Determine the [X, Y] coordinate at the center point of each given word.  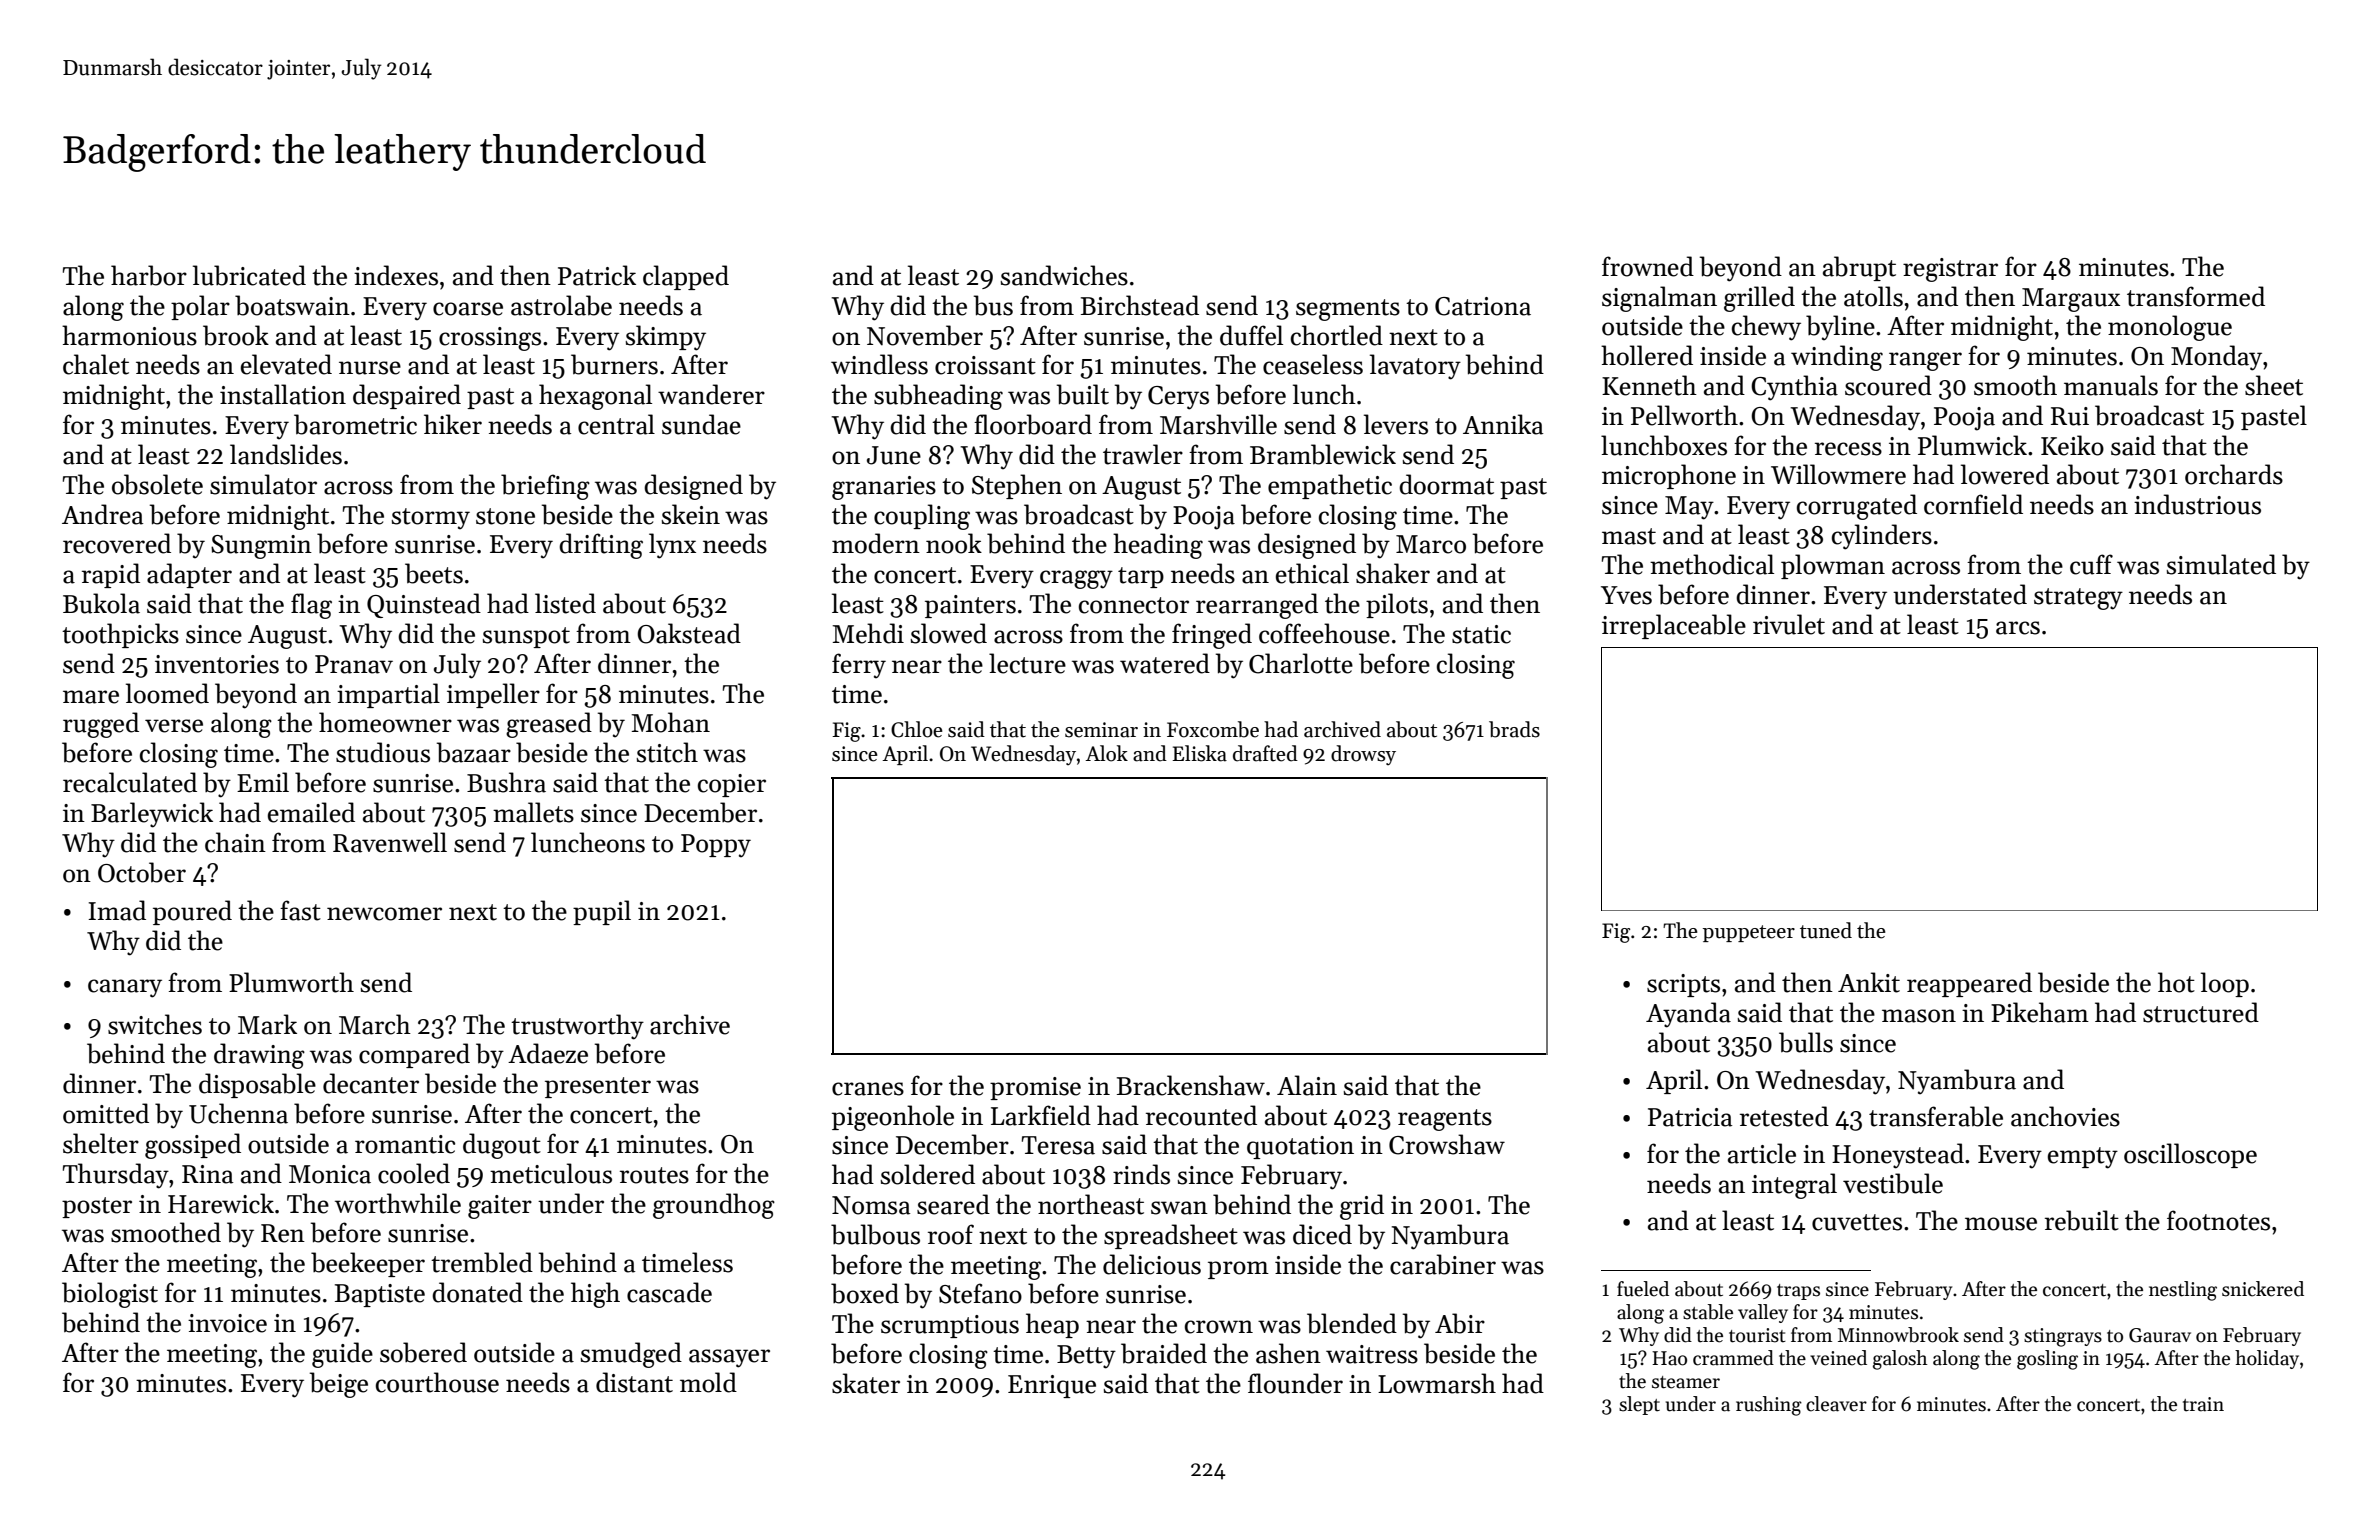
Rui [2070, 416]
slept [1639, 1405]
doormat [1446, 484]
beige [339, 1385]
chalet [96, 364]
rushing [1769, 1406]
